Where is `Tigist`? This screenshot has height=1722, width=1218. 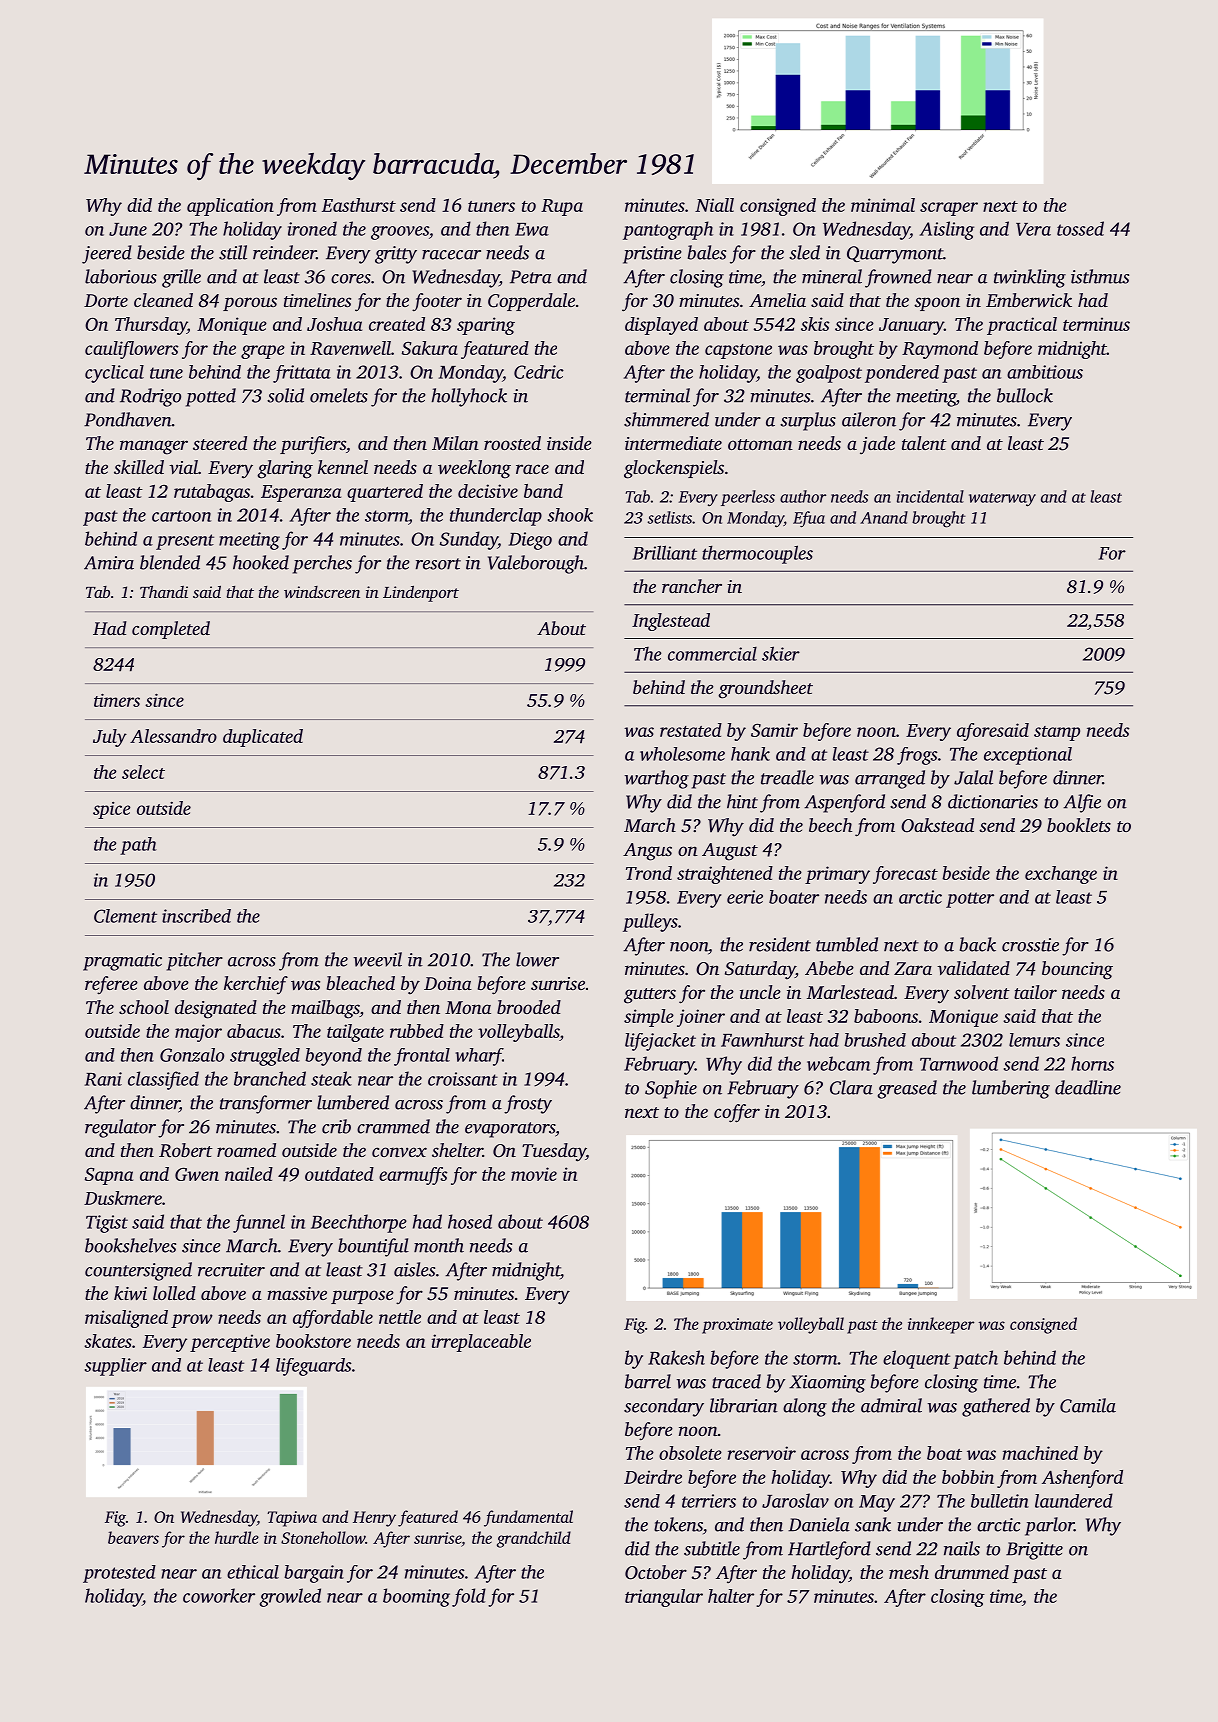 Tigist is located at coordinates (107, 1224).
